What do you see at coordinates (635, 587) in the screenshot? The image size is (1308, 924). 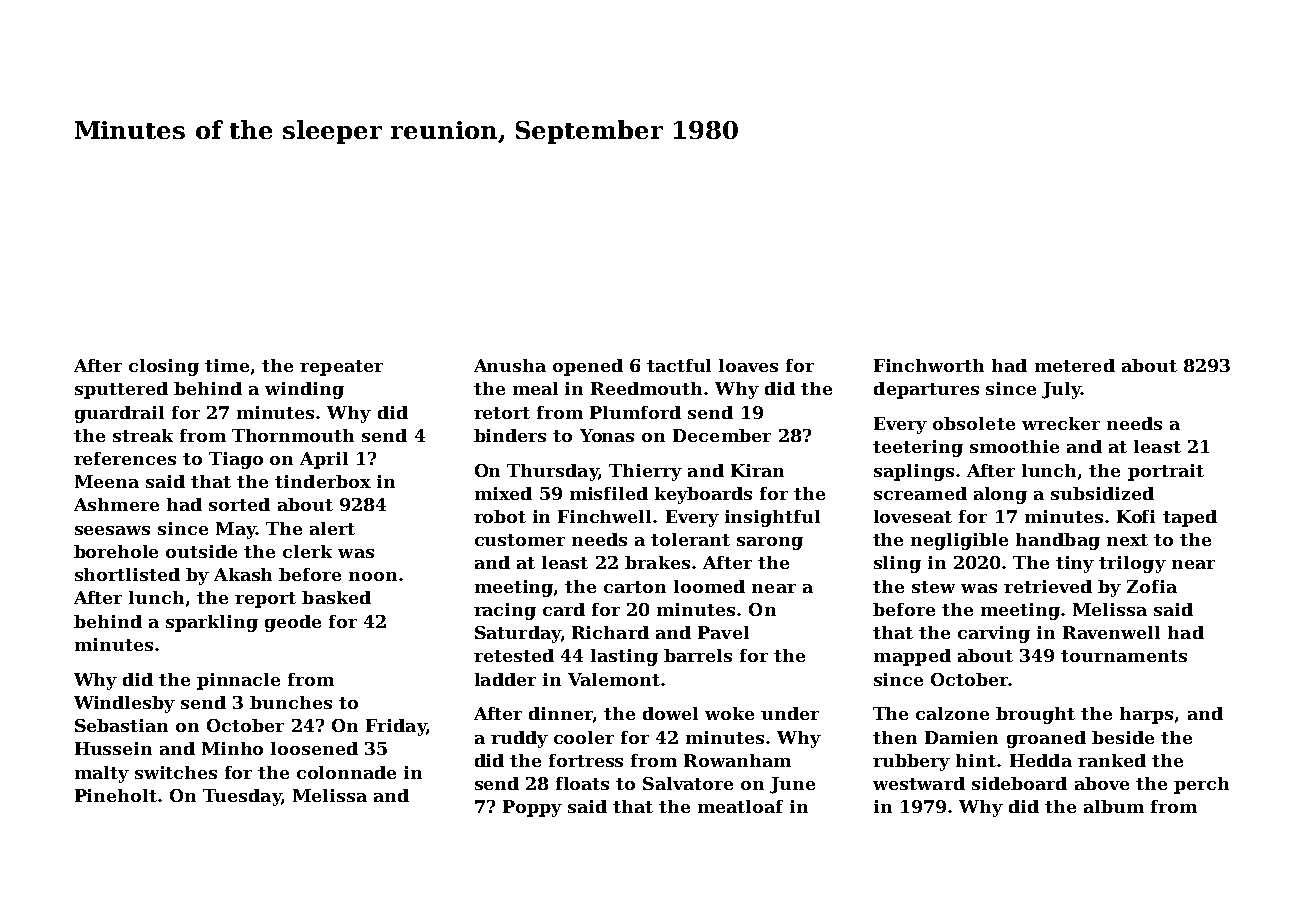 I see `carton` at bounding box center [635, 587].
